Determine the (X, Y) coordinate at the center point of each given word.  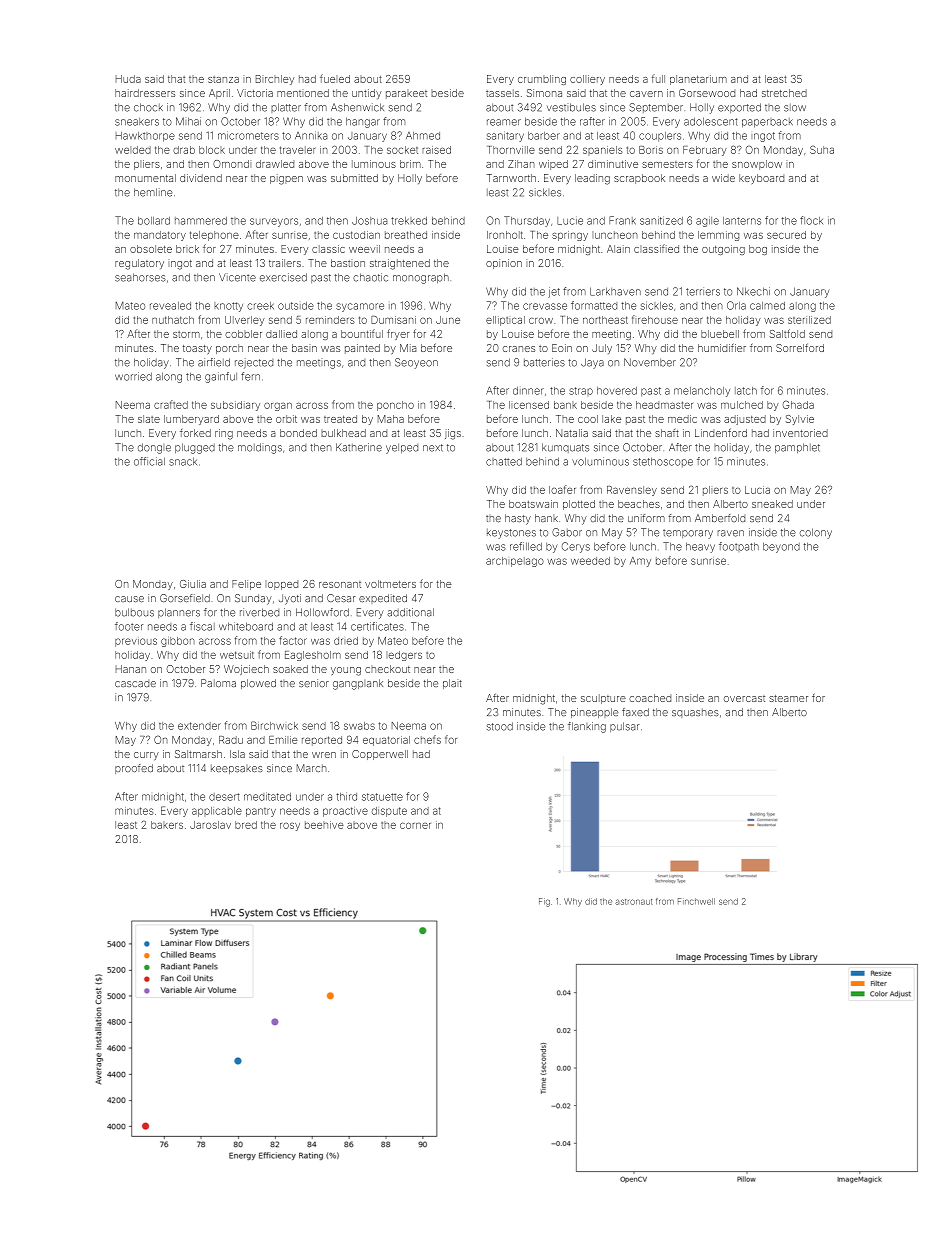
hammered (201, 221)
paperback (767, 123)
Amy (640, 562)
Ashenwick (357, 107)
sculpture (603, 699)
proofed (134, 769)
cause (129, 599)
